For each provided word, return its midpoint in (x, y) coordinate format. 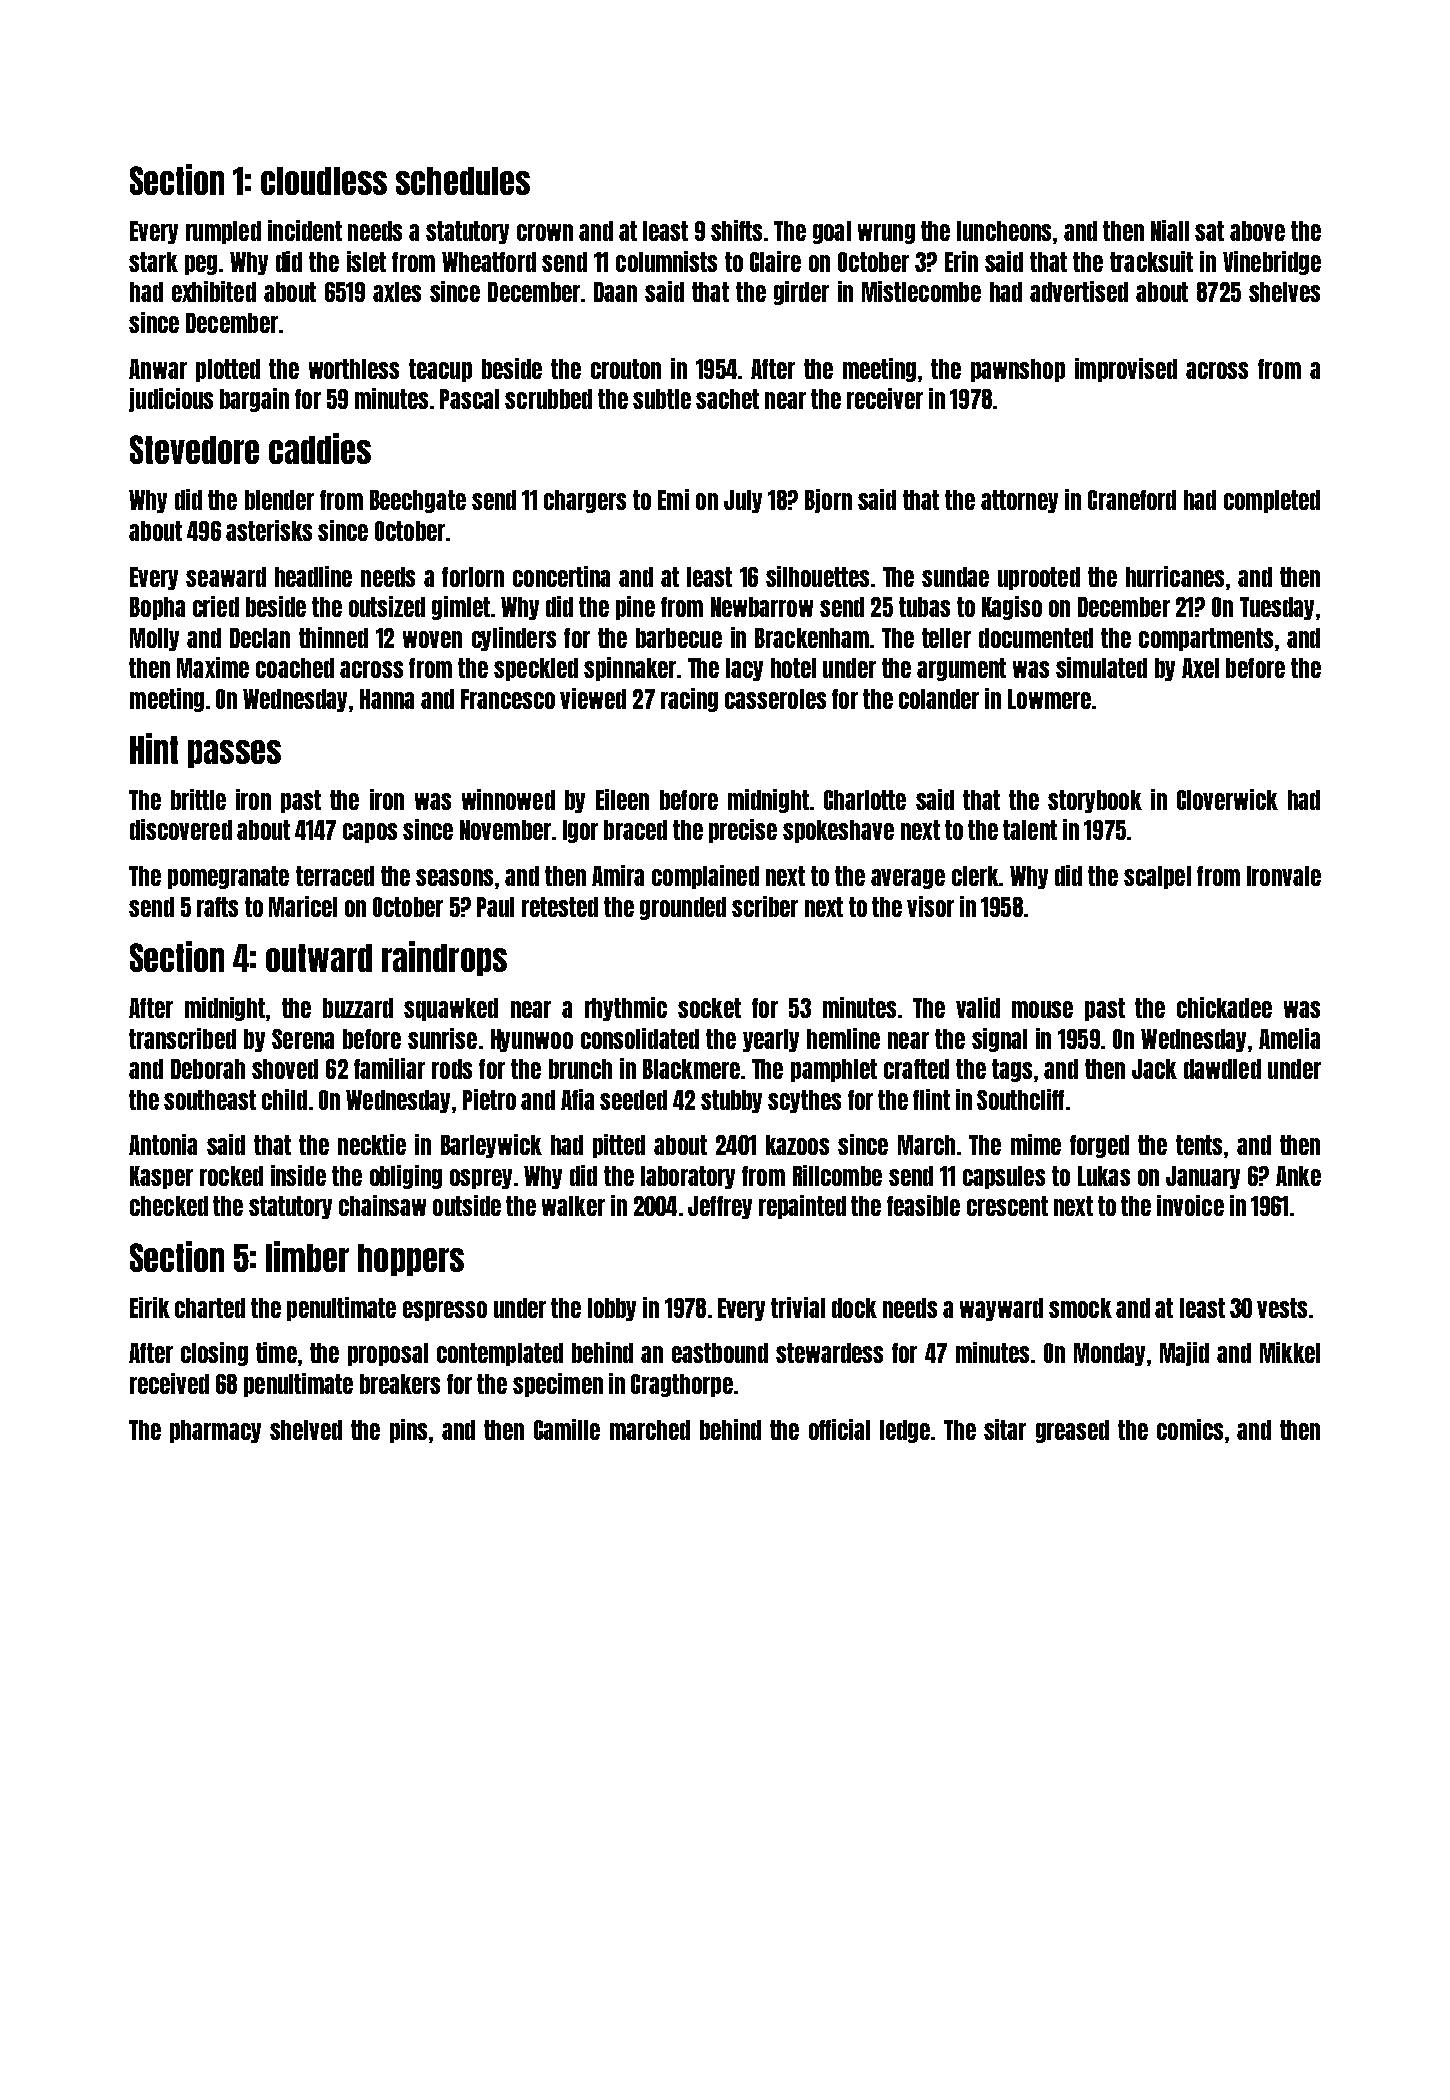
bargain (254, 400)
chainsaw (382, 1205)
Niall (1170, 230)
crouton (626, 369)
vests (1282, 1308)
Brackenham (812, 638)
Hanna (387, 699)
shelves (1284, 292)
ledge (905, 1431)
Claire (775, 261)
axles (397, 292)
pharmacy (215, 1431)
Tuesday (1277, 608)
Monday (1109, 1354)
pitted (619, 1146)
